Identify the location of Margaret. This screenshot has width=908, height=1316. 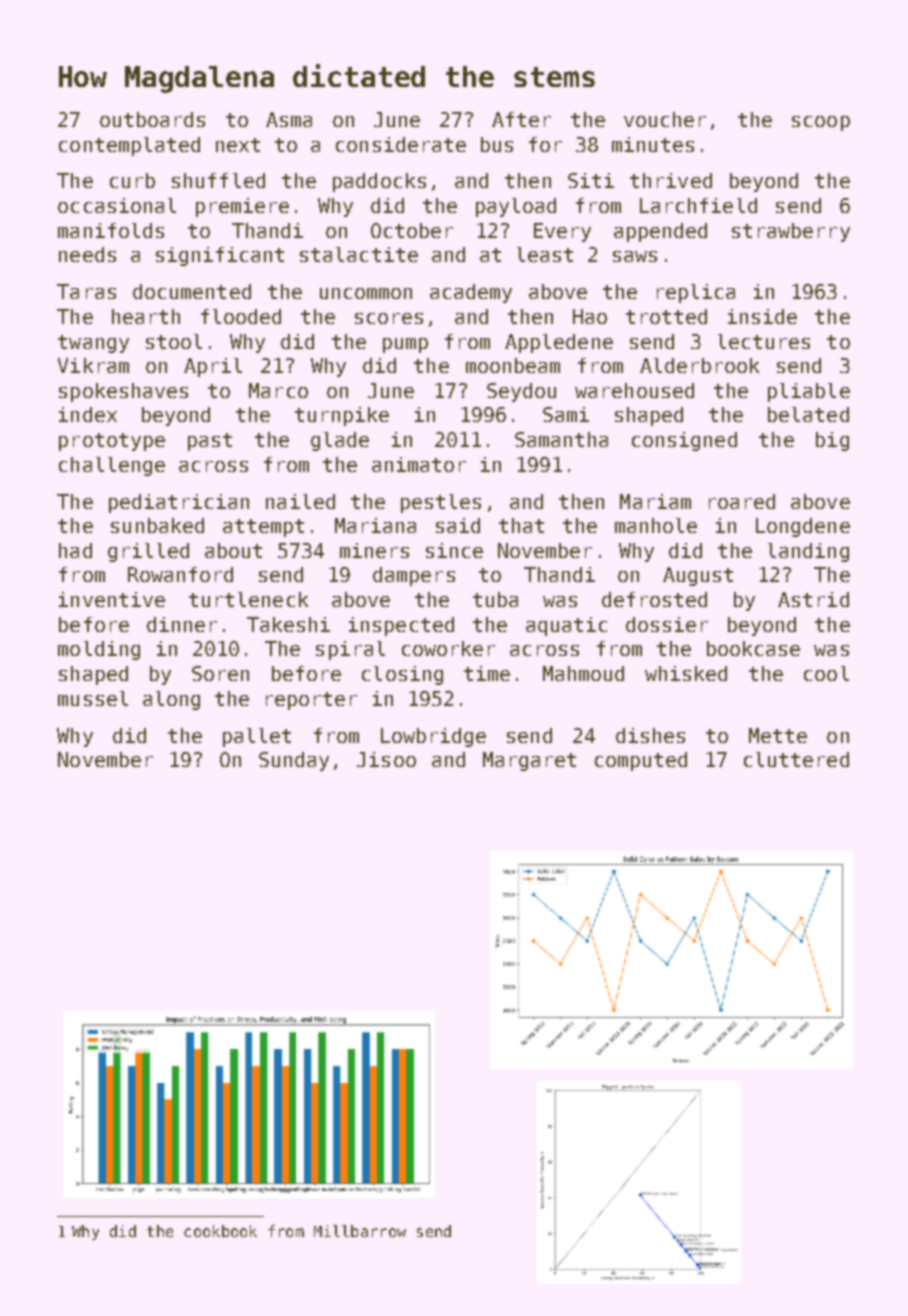
(529, 761).
